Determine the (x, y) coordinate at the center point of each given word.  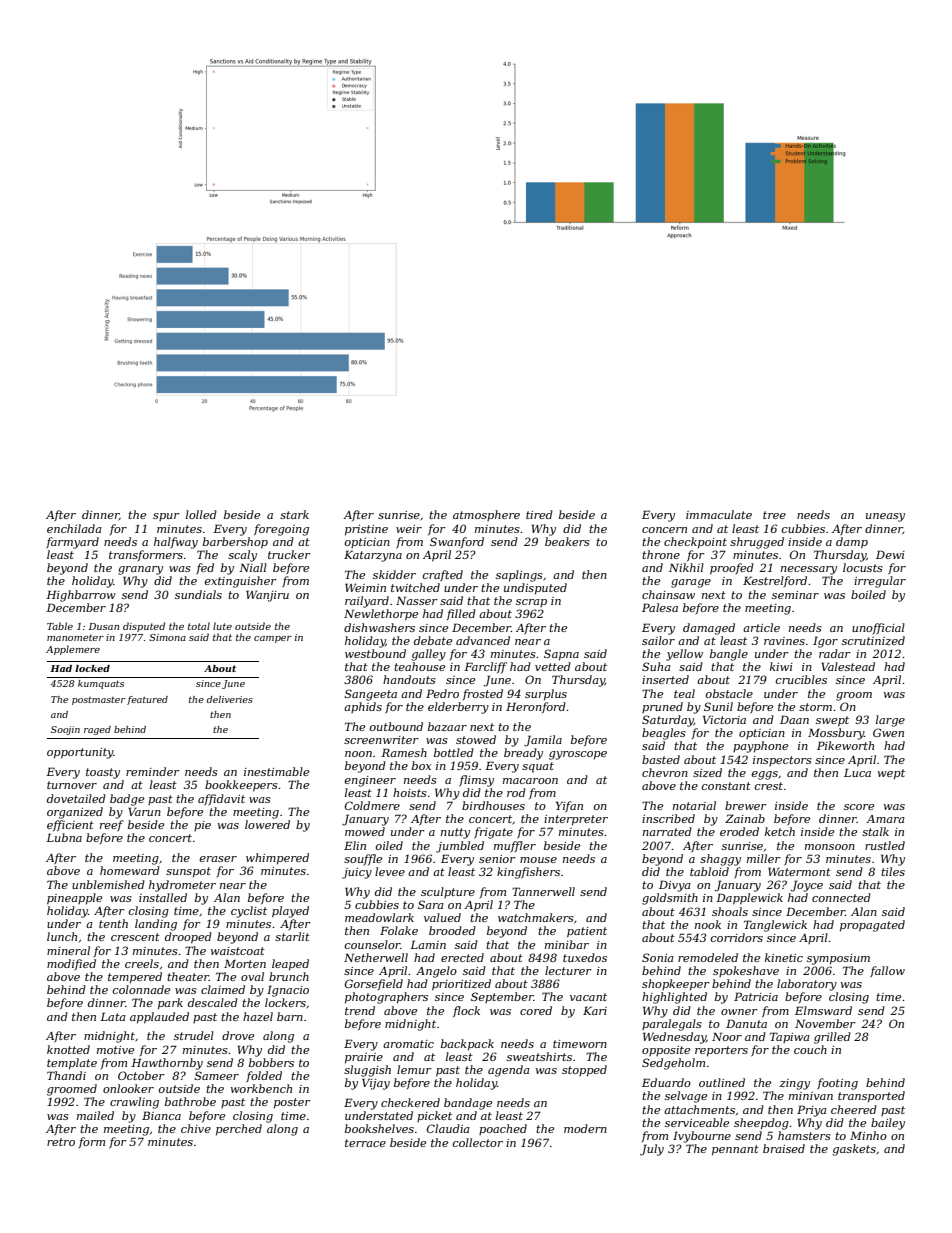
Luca (857, 772)
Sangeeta (371, 695)
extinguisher (241, 582)
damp (852, 543)
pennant (735, 1150)
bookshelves (379, 1128)
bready (523, 754)
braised (784, 1148)
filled (461, 614)
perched (239, 1130)
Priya (812, 1111)
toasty (103, 773)
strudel (194, 1035)
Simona (167, 637)
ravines (784, 641)
